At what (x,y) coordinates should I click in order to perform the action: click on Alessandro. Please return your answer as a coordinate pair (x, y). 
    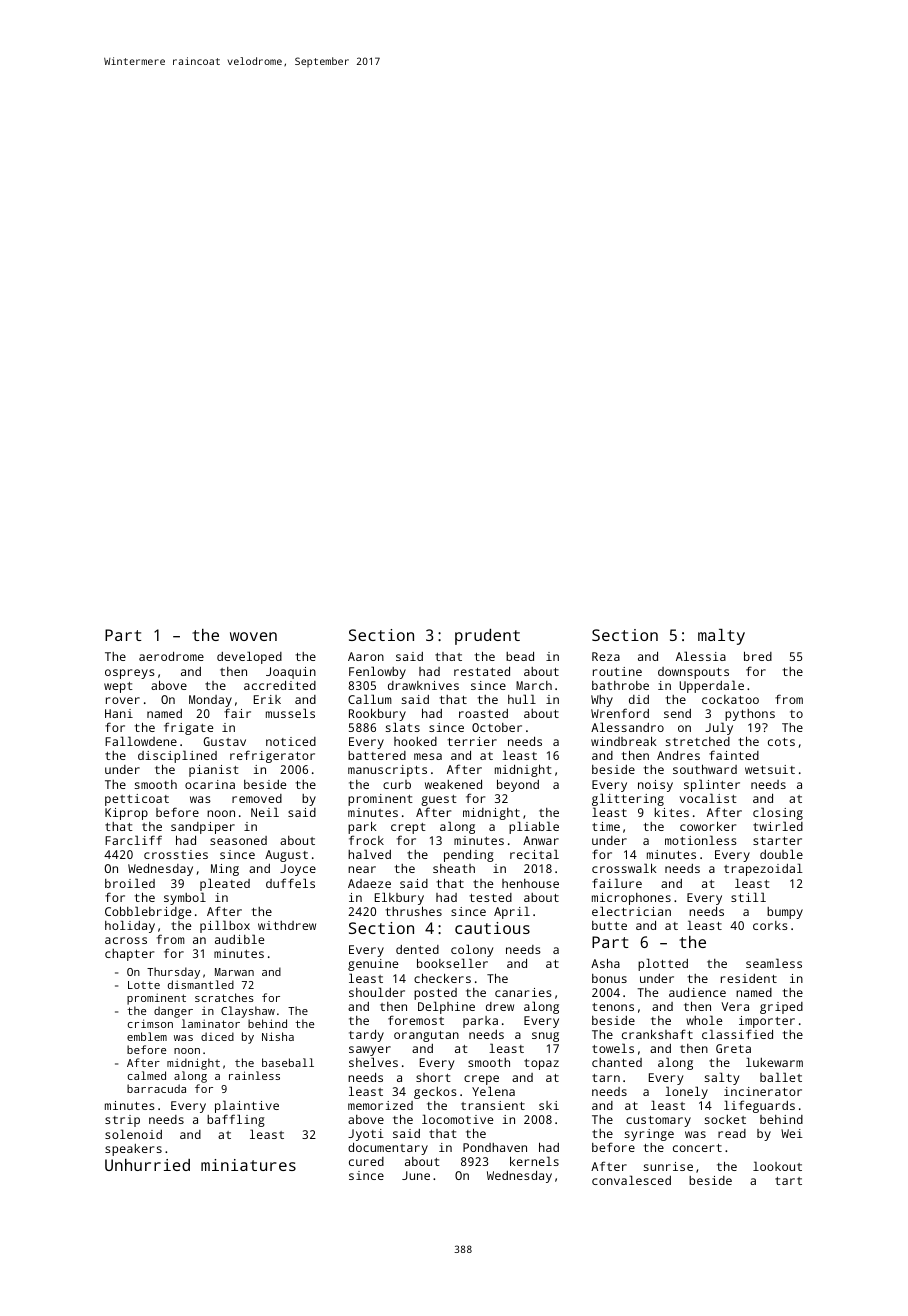
    Looking at the image, I should click on (627, 727).
